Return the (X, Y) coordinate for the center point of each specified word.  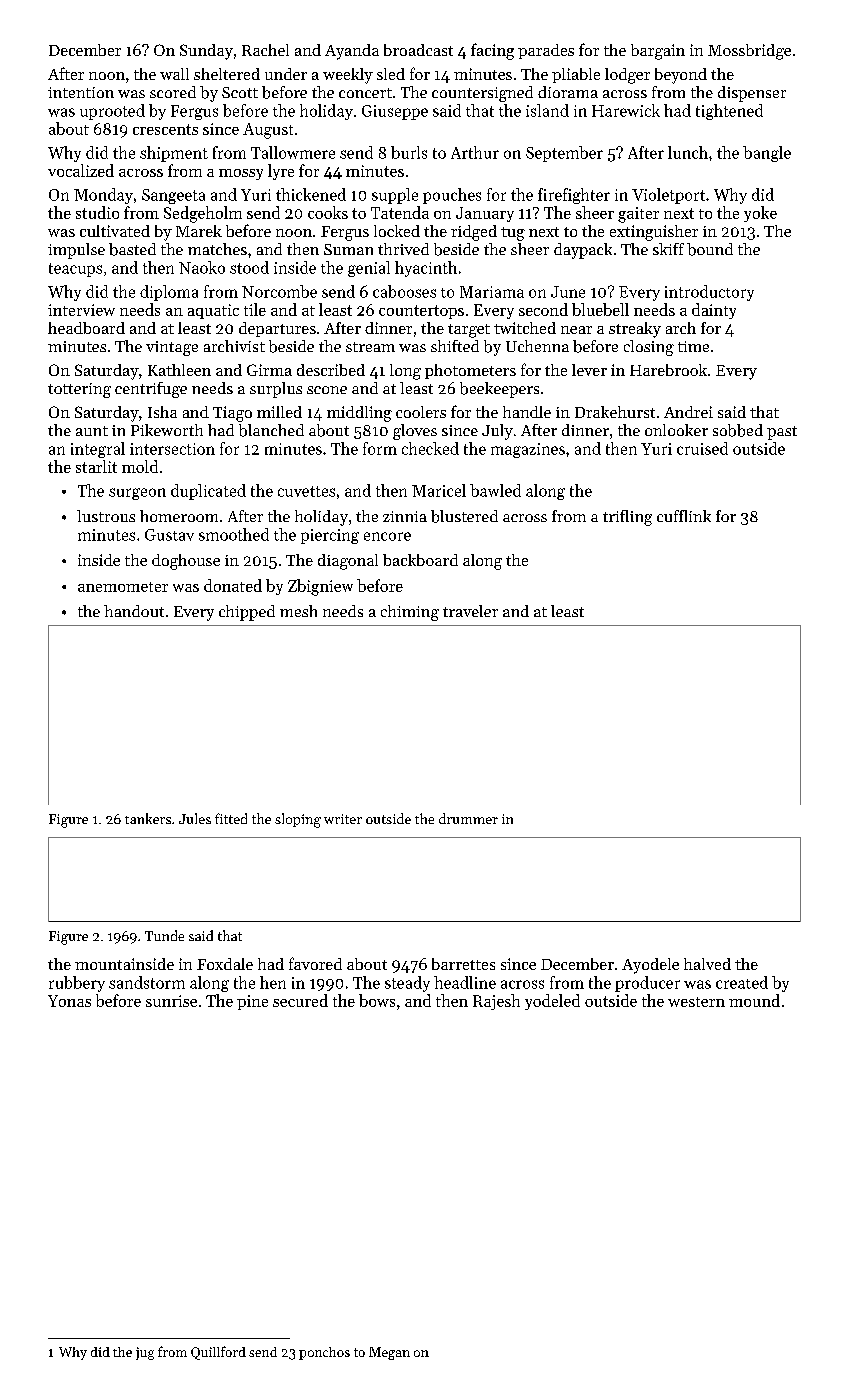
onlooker (676, 430)
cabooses (404, 291)
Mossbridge (749, 52)
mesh (298, 611)
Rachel (265, 50)
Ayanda (352, 52)
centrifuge (151, 390)
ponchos (324, 1353)
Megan (389, 1353)
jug (145, 1353)
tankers (148, 818)
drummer (468, 818)
